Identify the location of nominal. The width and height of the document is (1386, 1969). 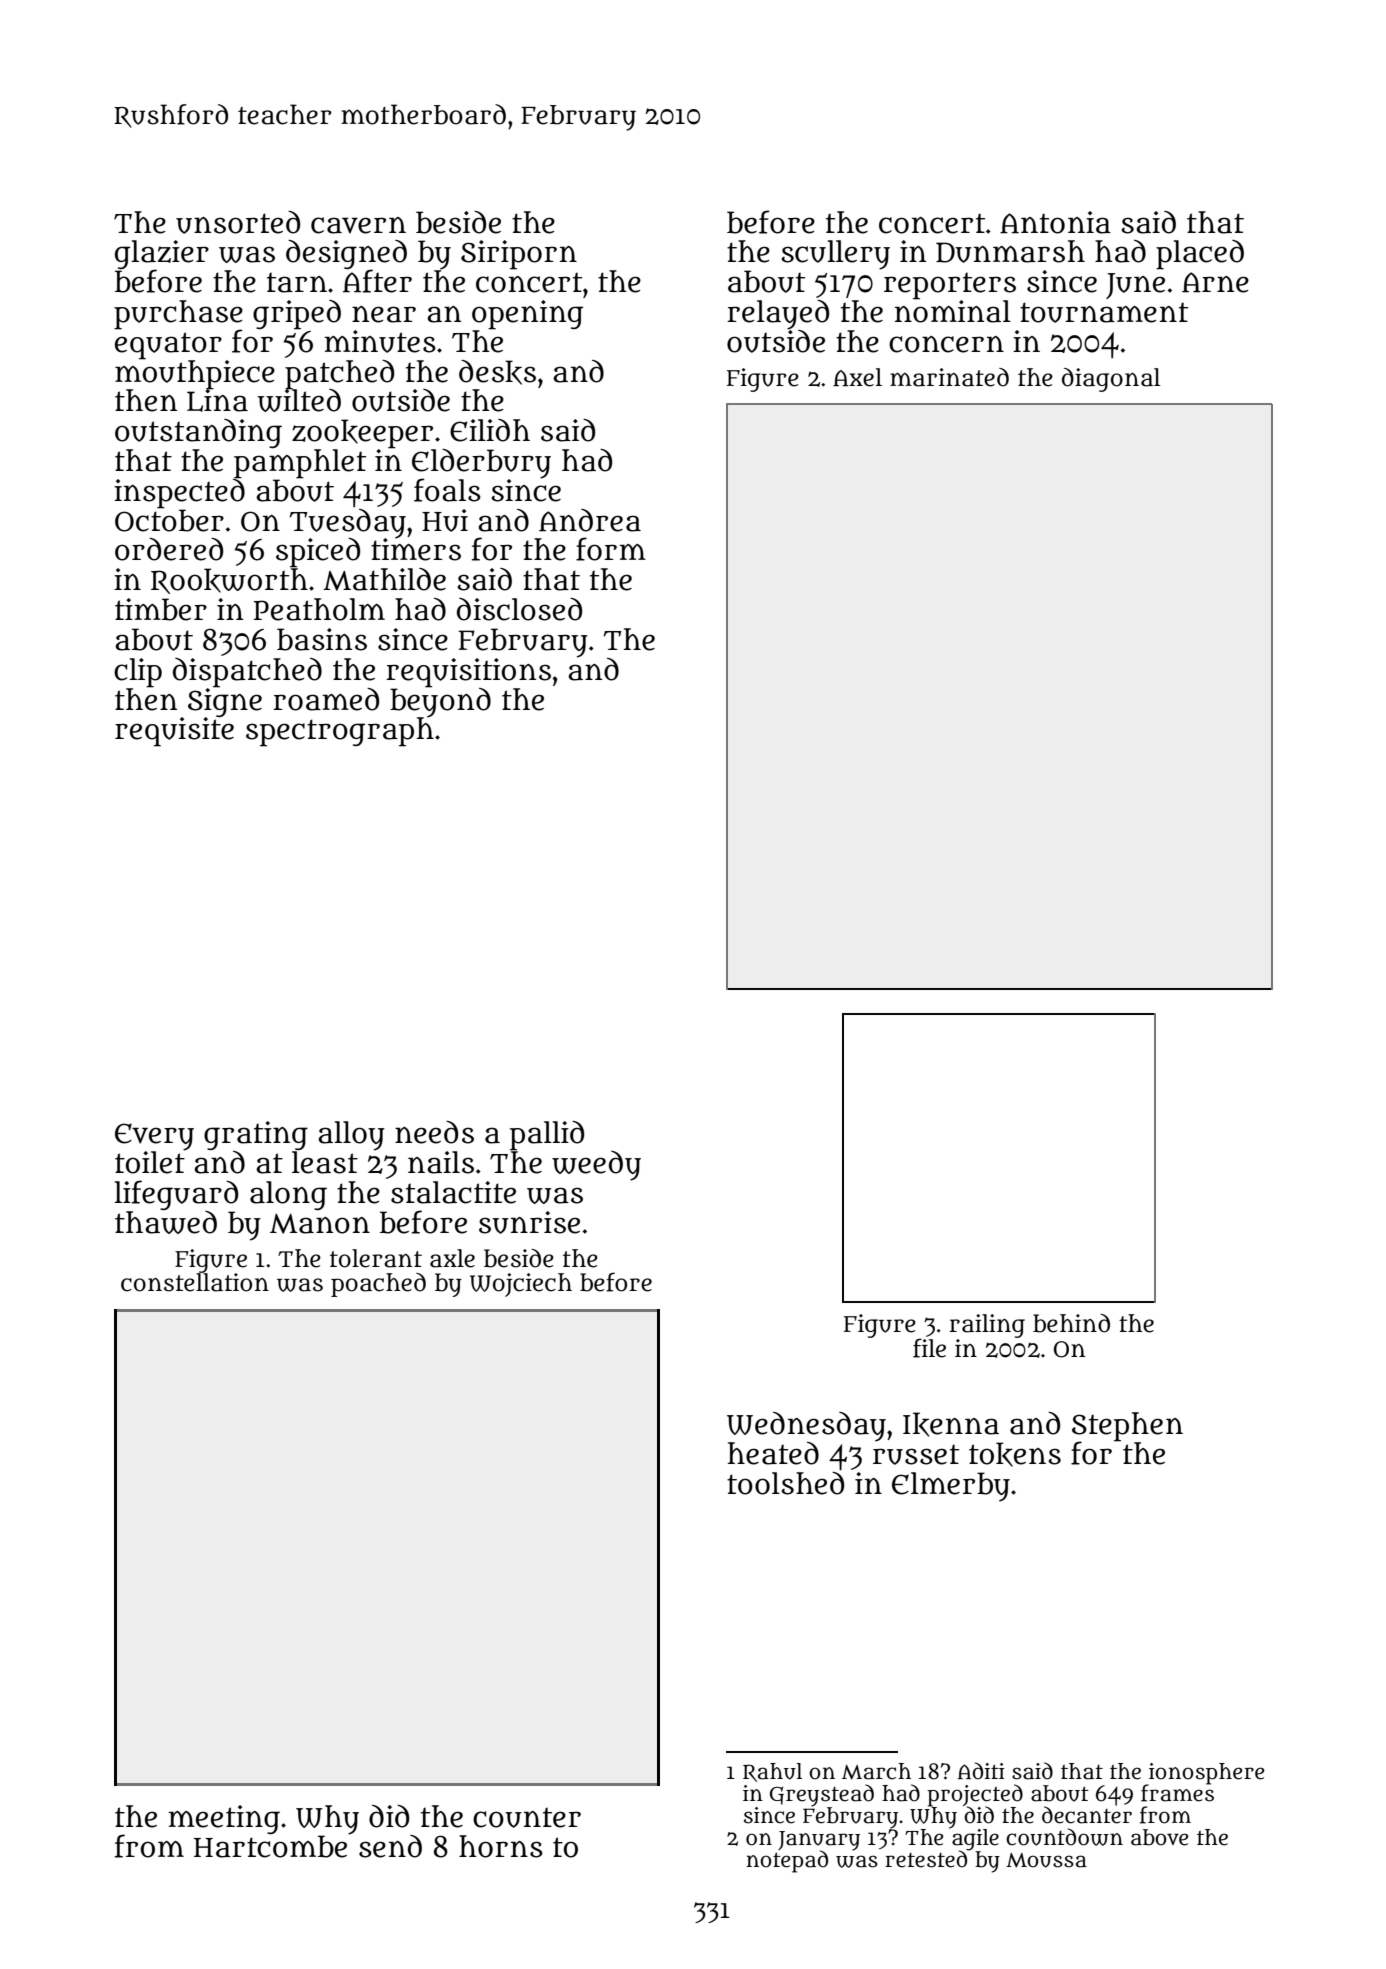
(953, 311).
